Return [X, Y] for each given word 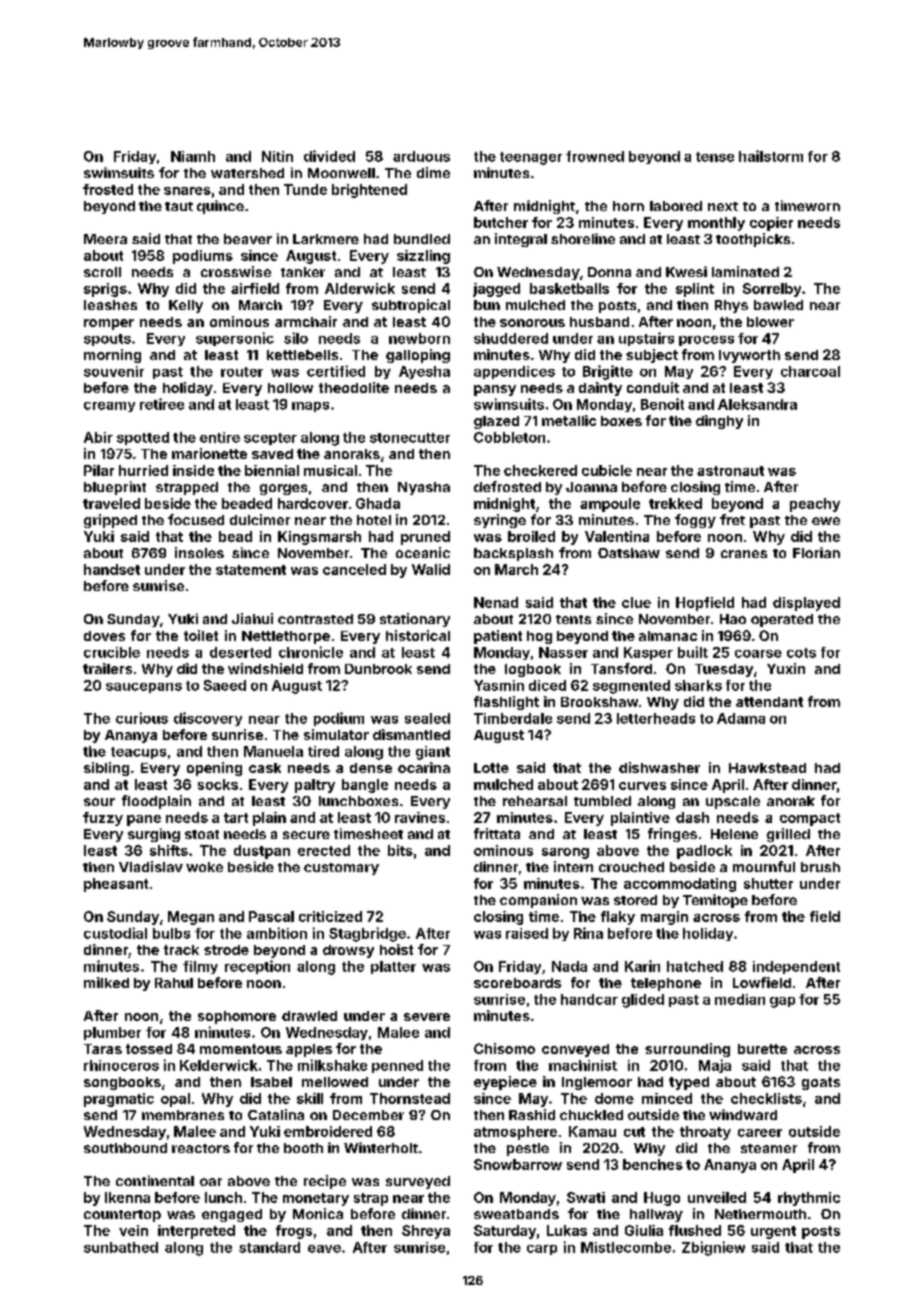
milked [106, 982]
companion [538, 901]
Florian [816, 552]
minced [667, 1098]
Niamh [193, 156]
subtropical [411, 306]
